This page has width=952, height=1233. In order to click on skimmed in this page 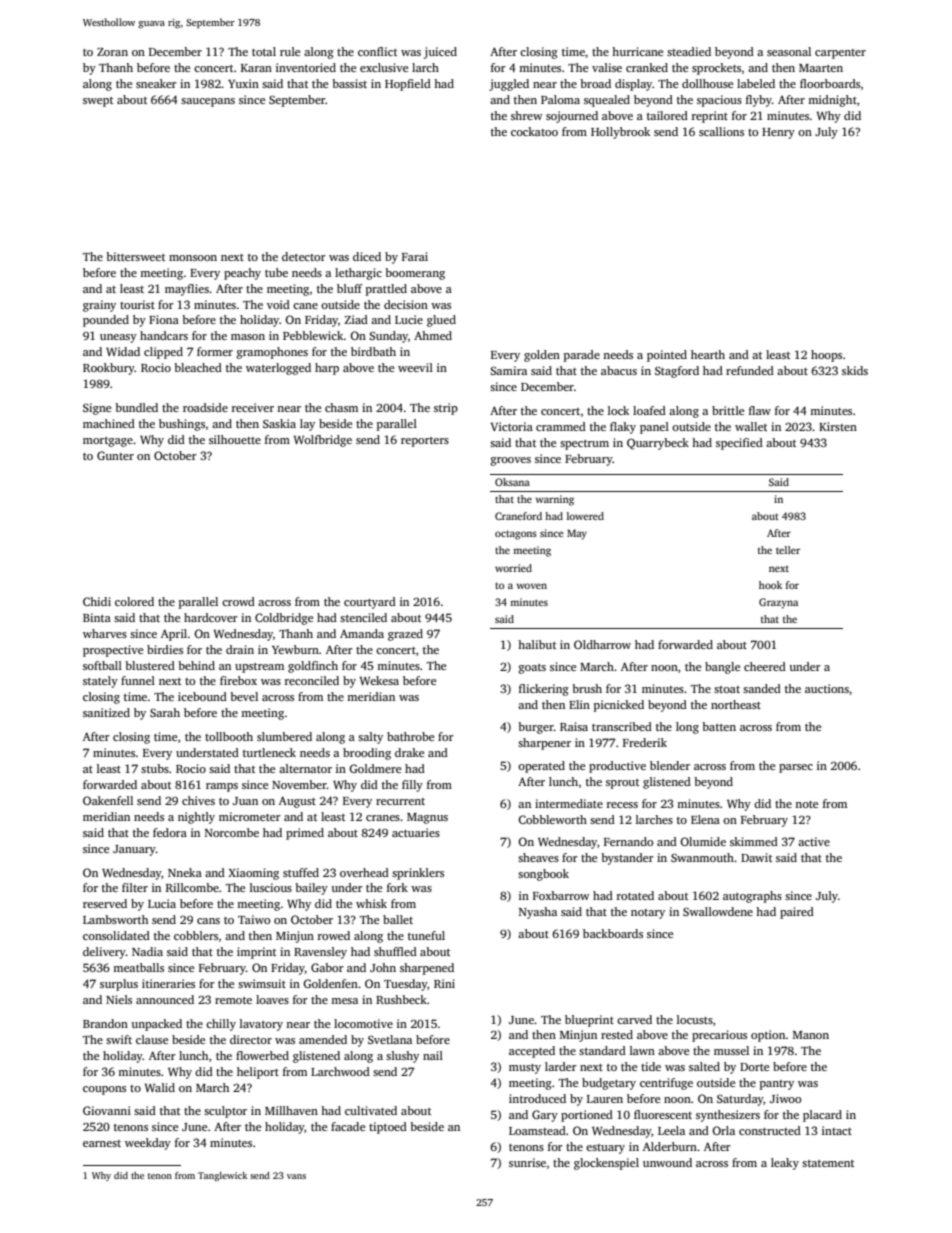, I will do `click(754, 841)`.
